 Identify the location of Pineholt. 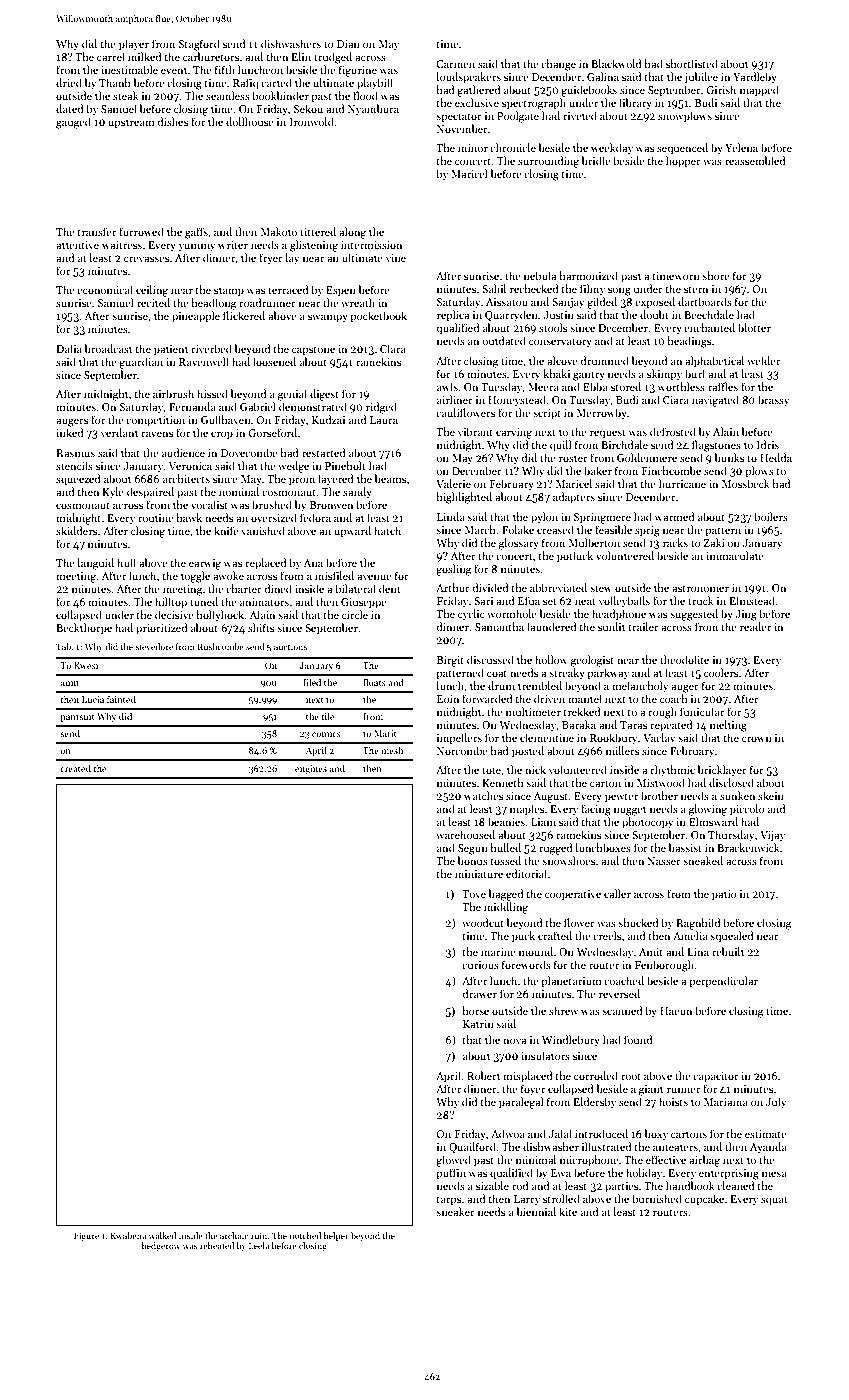
(345, 465).
